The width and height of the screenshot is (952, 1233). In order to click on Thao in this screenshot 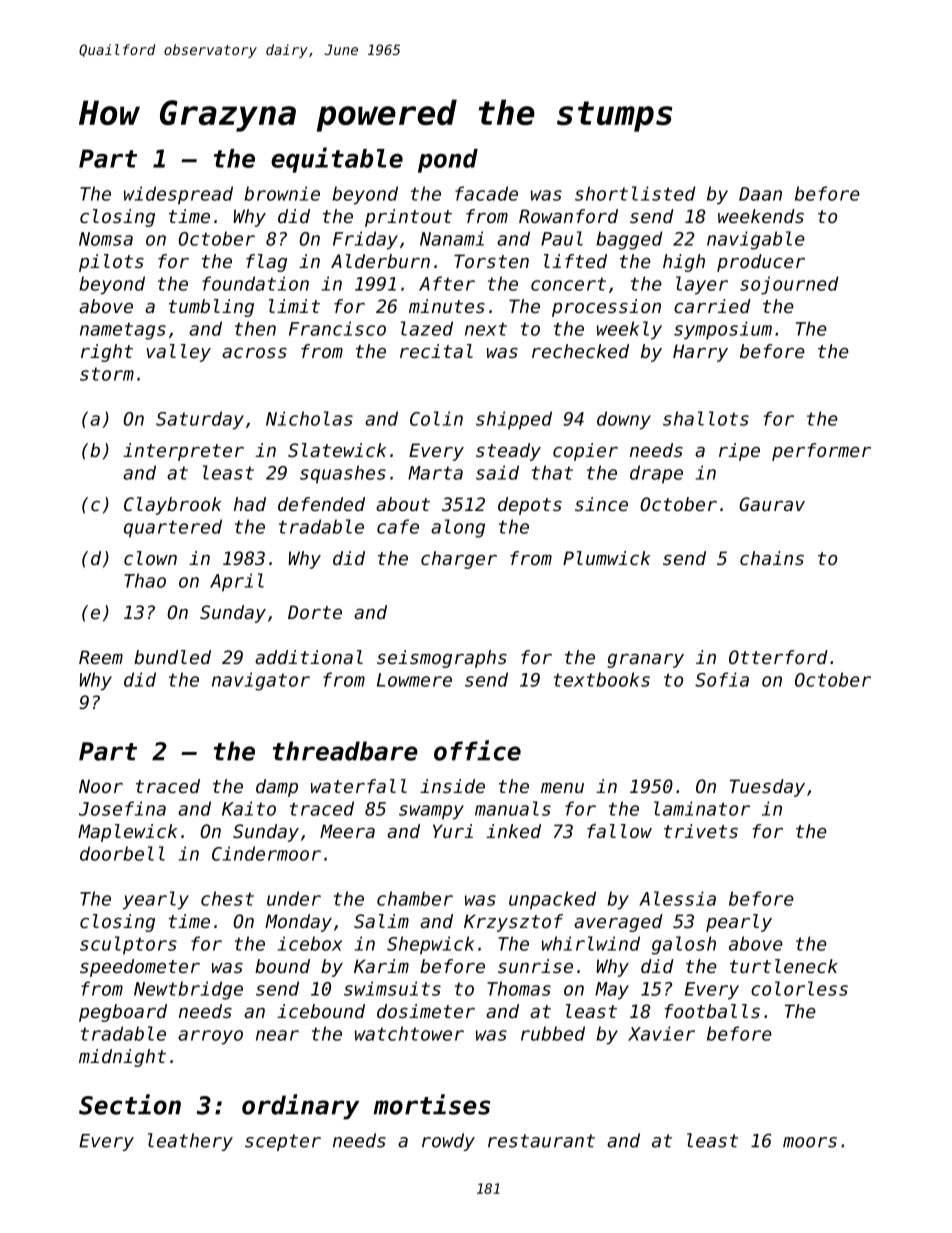, I will do `click(145, 580)`.
